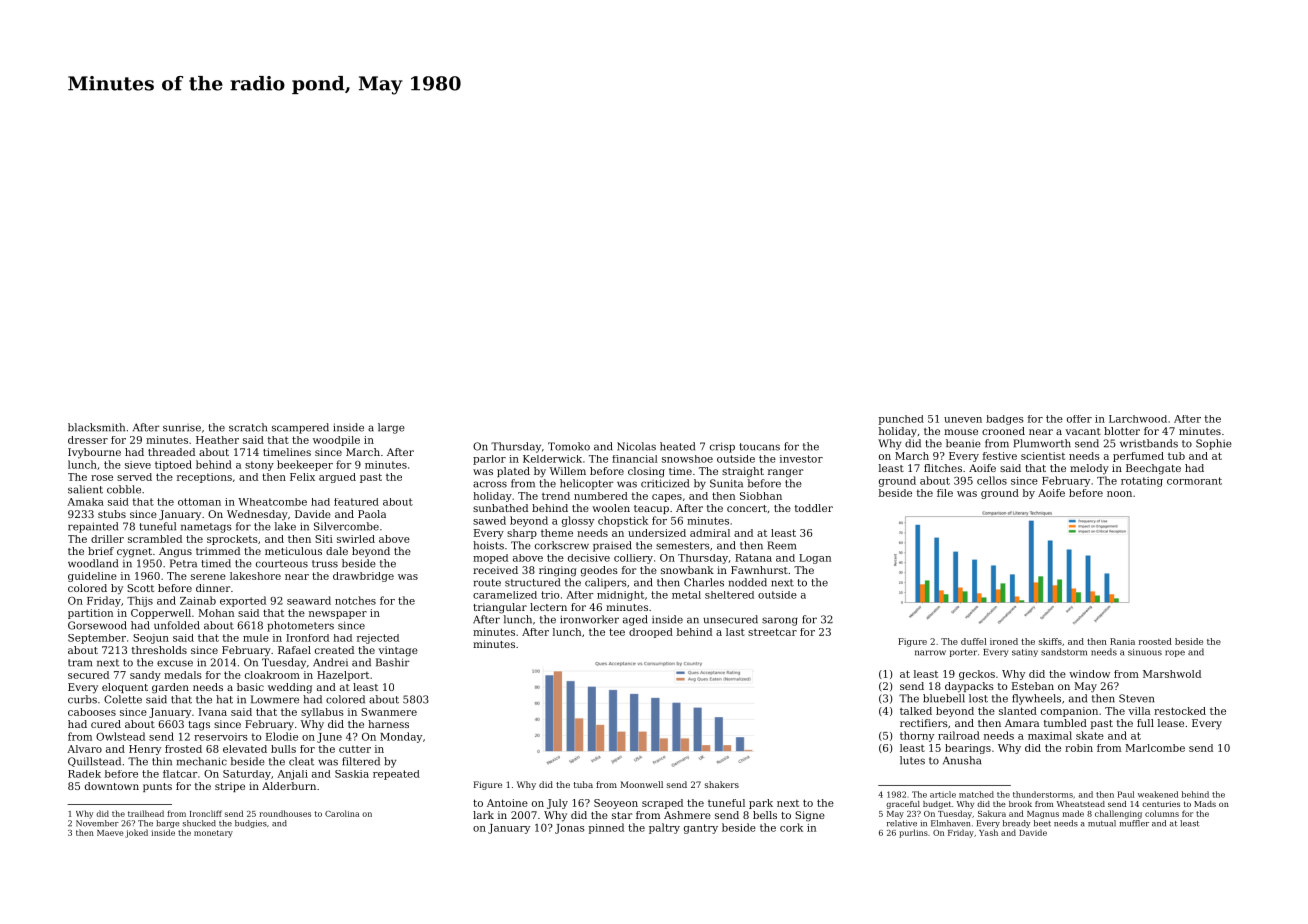  Describe the element at coordinates (388, 724) in the page. I see `harness` at that location.
